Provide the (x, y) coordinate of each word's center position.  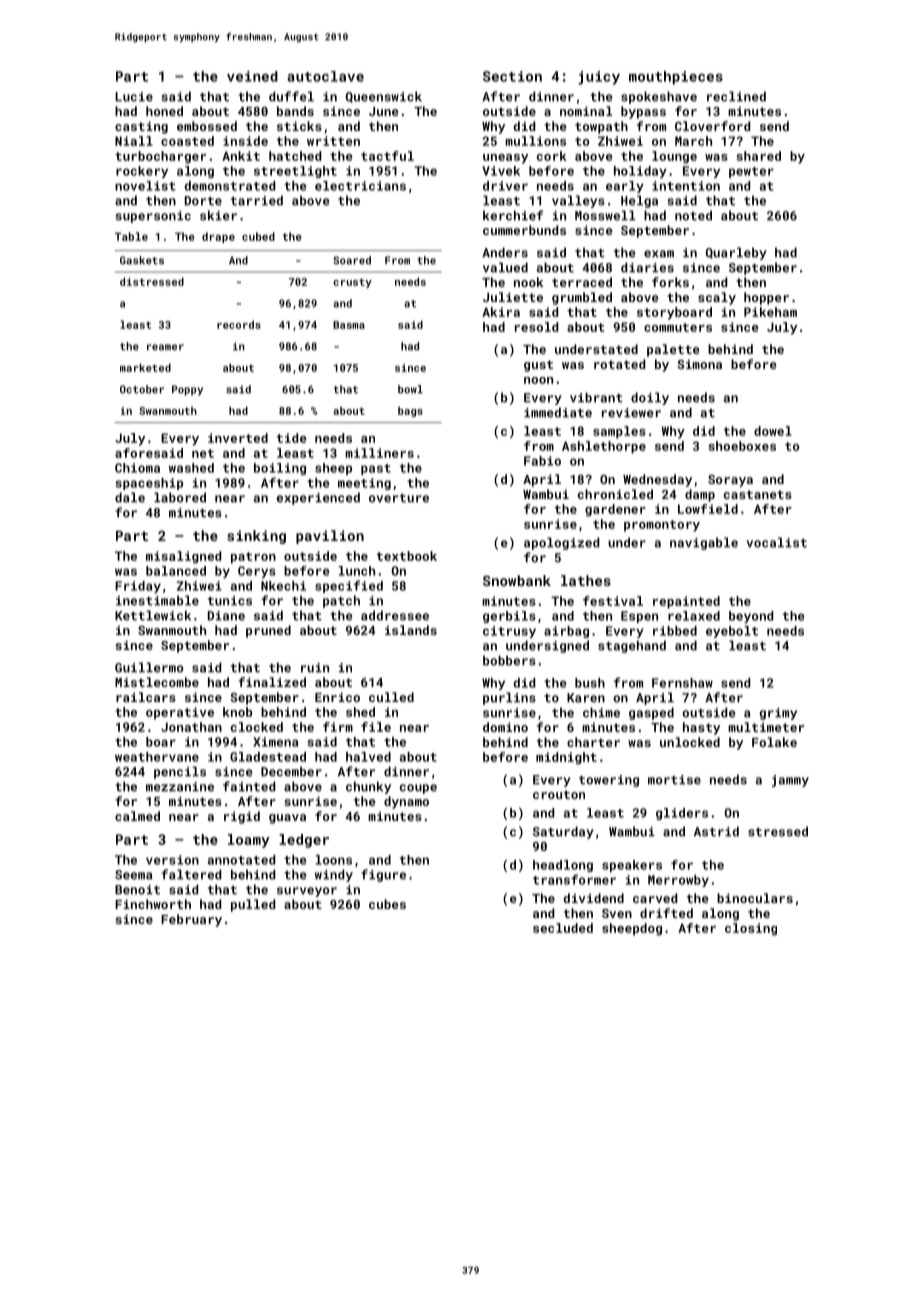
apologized (561, 543)
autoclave (325, 76)
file (376, 727)
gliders (682, 814)
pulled (253, 905)
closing (751, 929)
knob (237, 712)
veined (252, 76)
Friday (138, 587)
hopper (766, 298)
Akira (501, 312)
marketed (145, 367)
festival (613, 601)
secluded (563, 928)
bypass (643, 112)
